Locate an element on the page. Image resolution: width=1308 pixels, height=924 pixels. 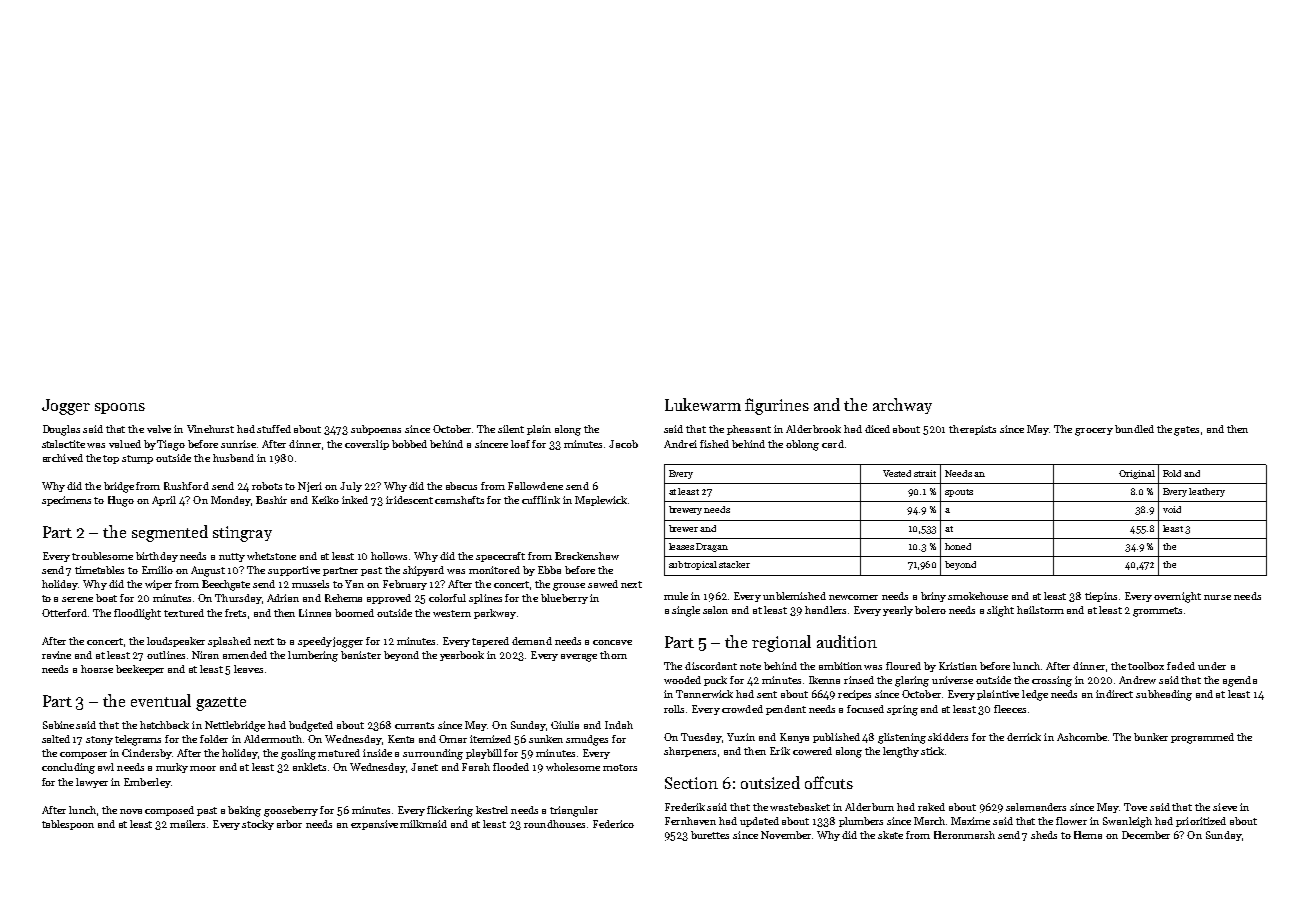
Lukewarm is located at coordinates (703, 404).
